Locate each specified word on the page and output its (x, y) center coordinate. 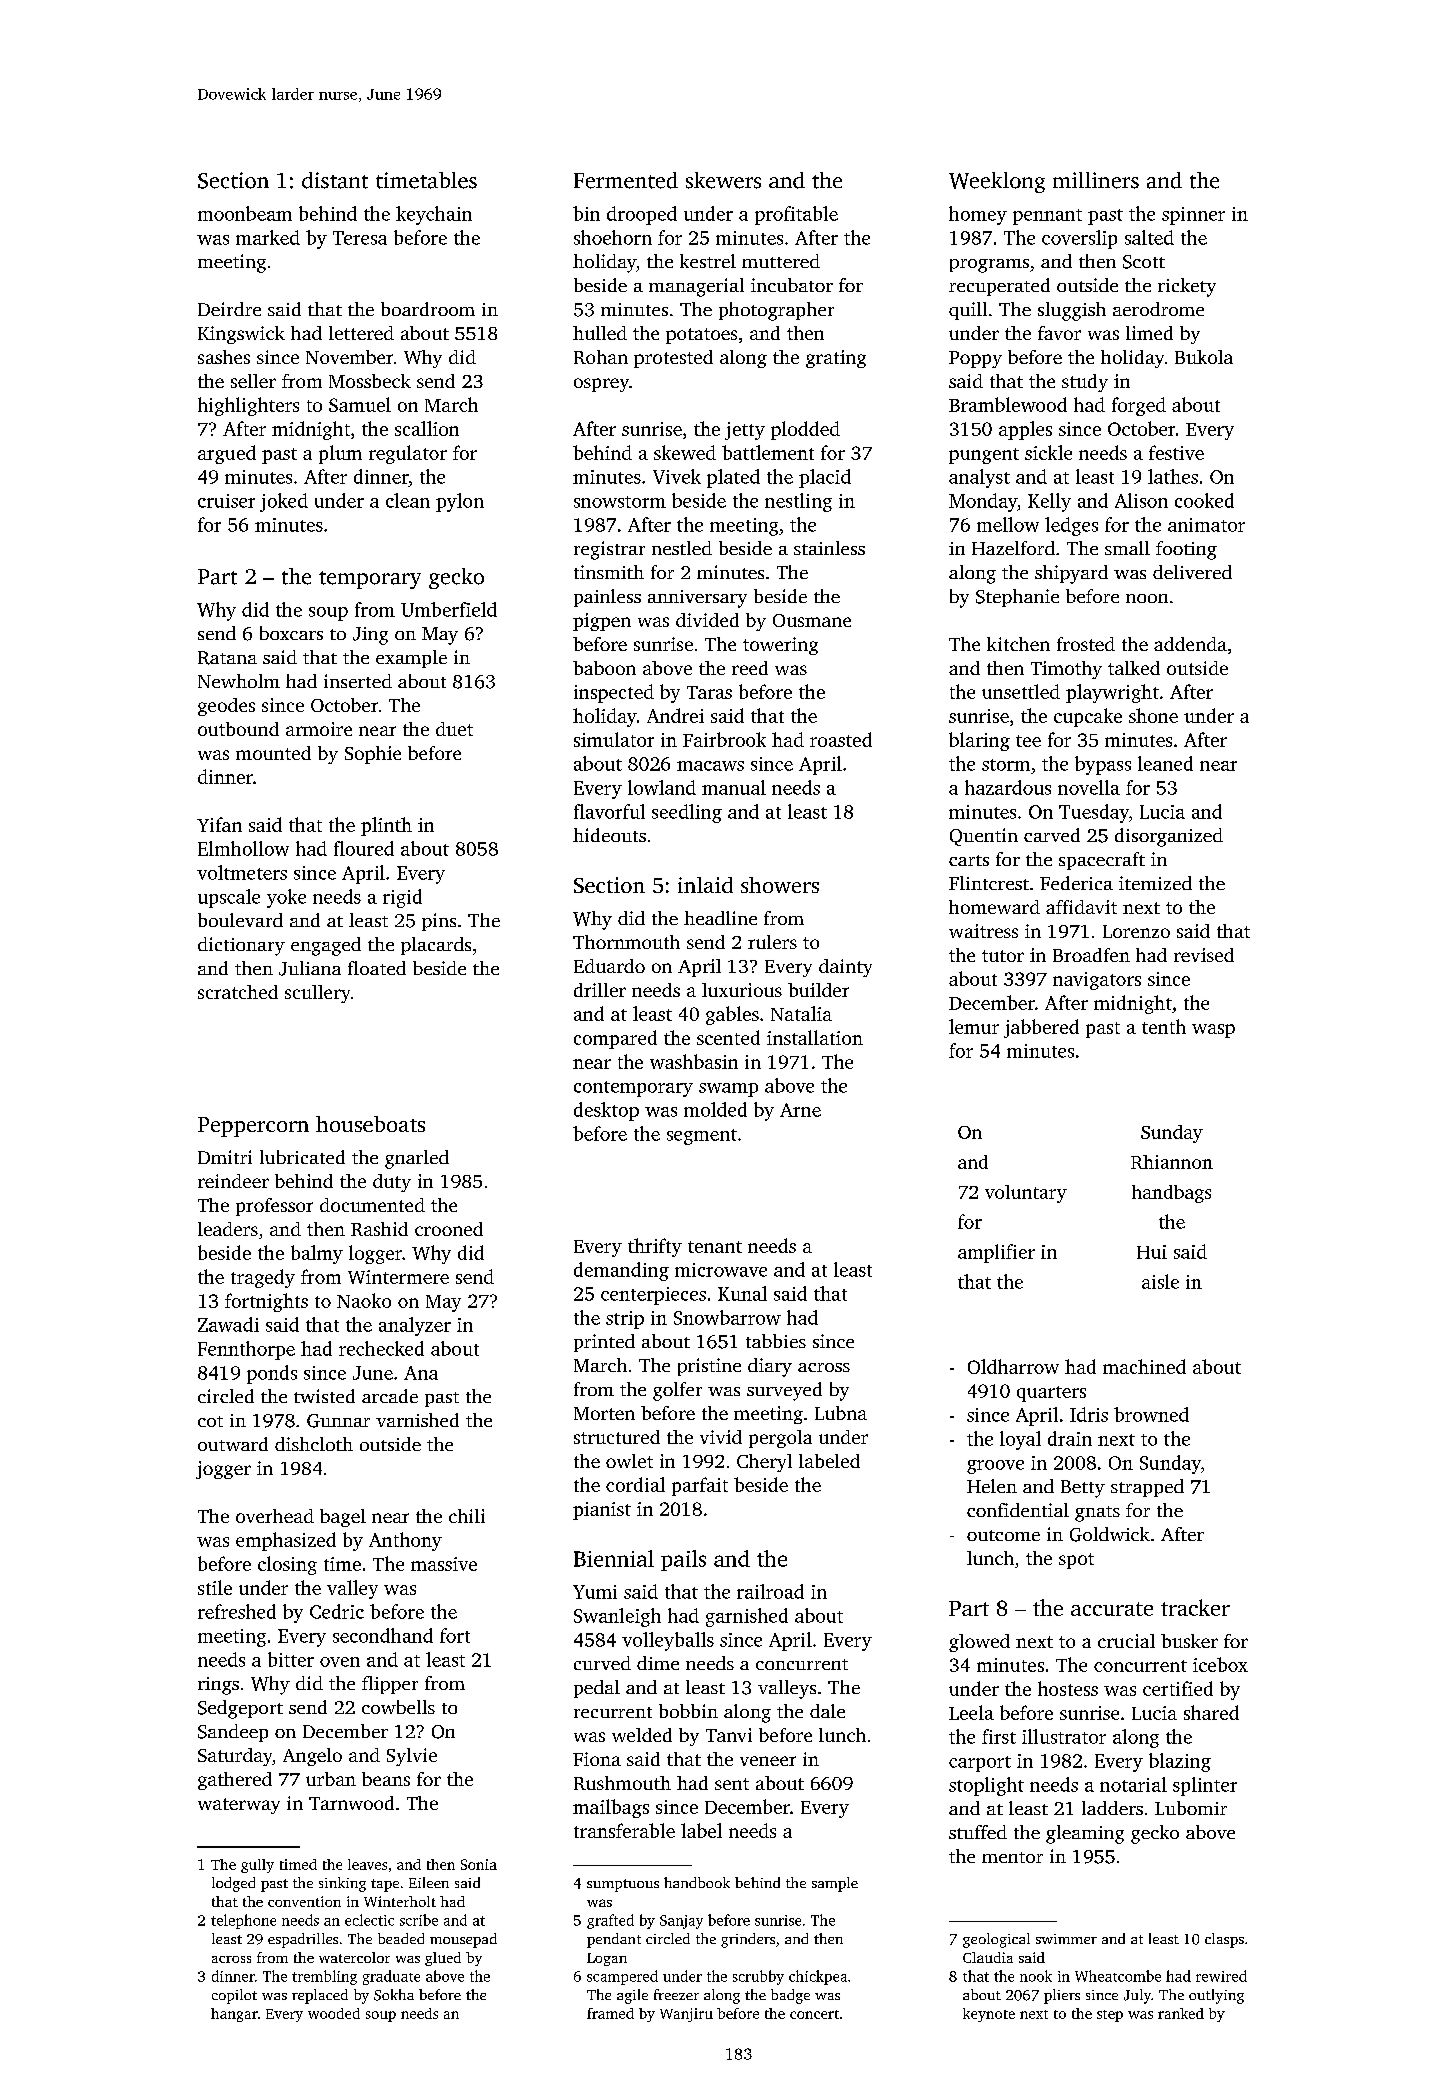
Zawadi (228, 1324)
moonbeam (245, 213)
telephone (243, 1921)
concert (814, 2014)
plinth (386, 826)
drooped (642, 215)
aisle (1160, 1281)
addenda (1190, 644)
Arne (800, 1110)
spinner (1193, 216)
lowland (662, 787)
